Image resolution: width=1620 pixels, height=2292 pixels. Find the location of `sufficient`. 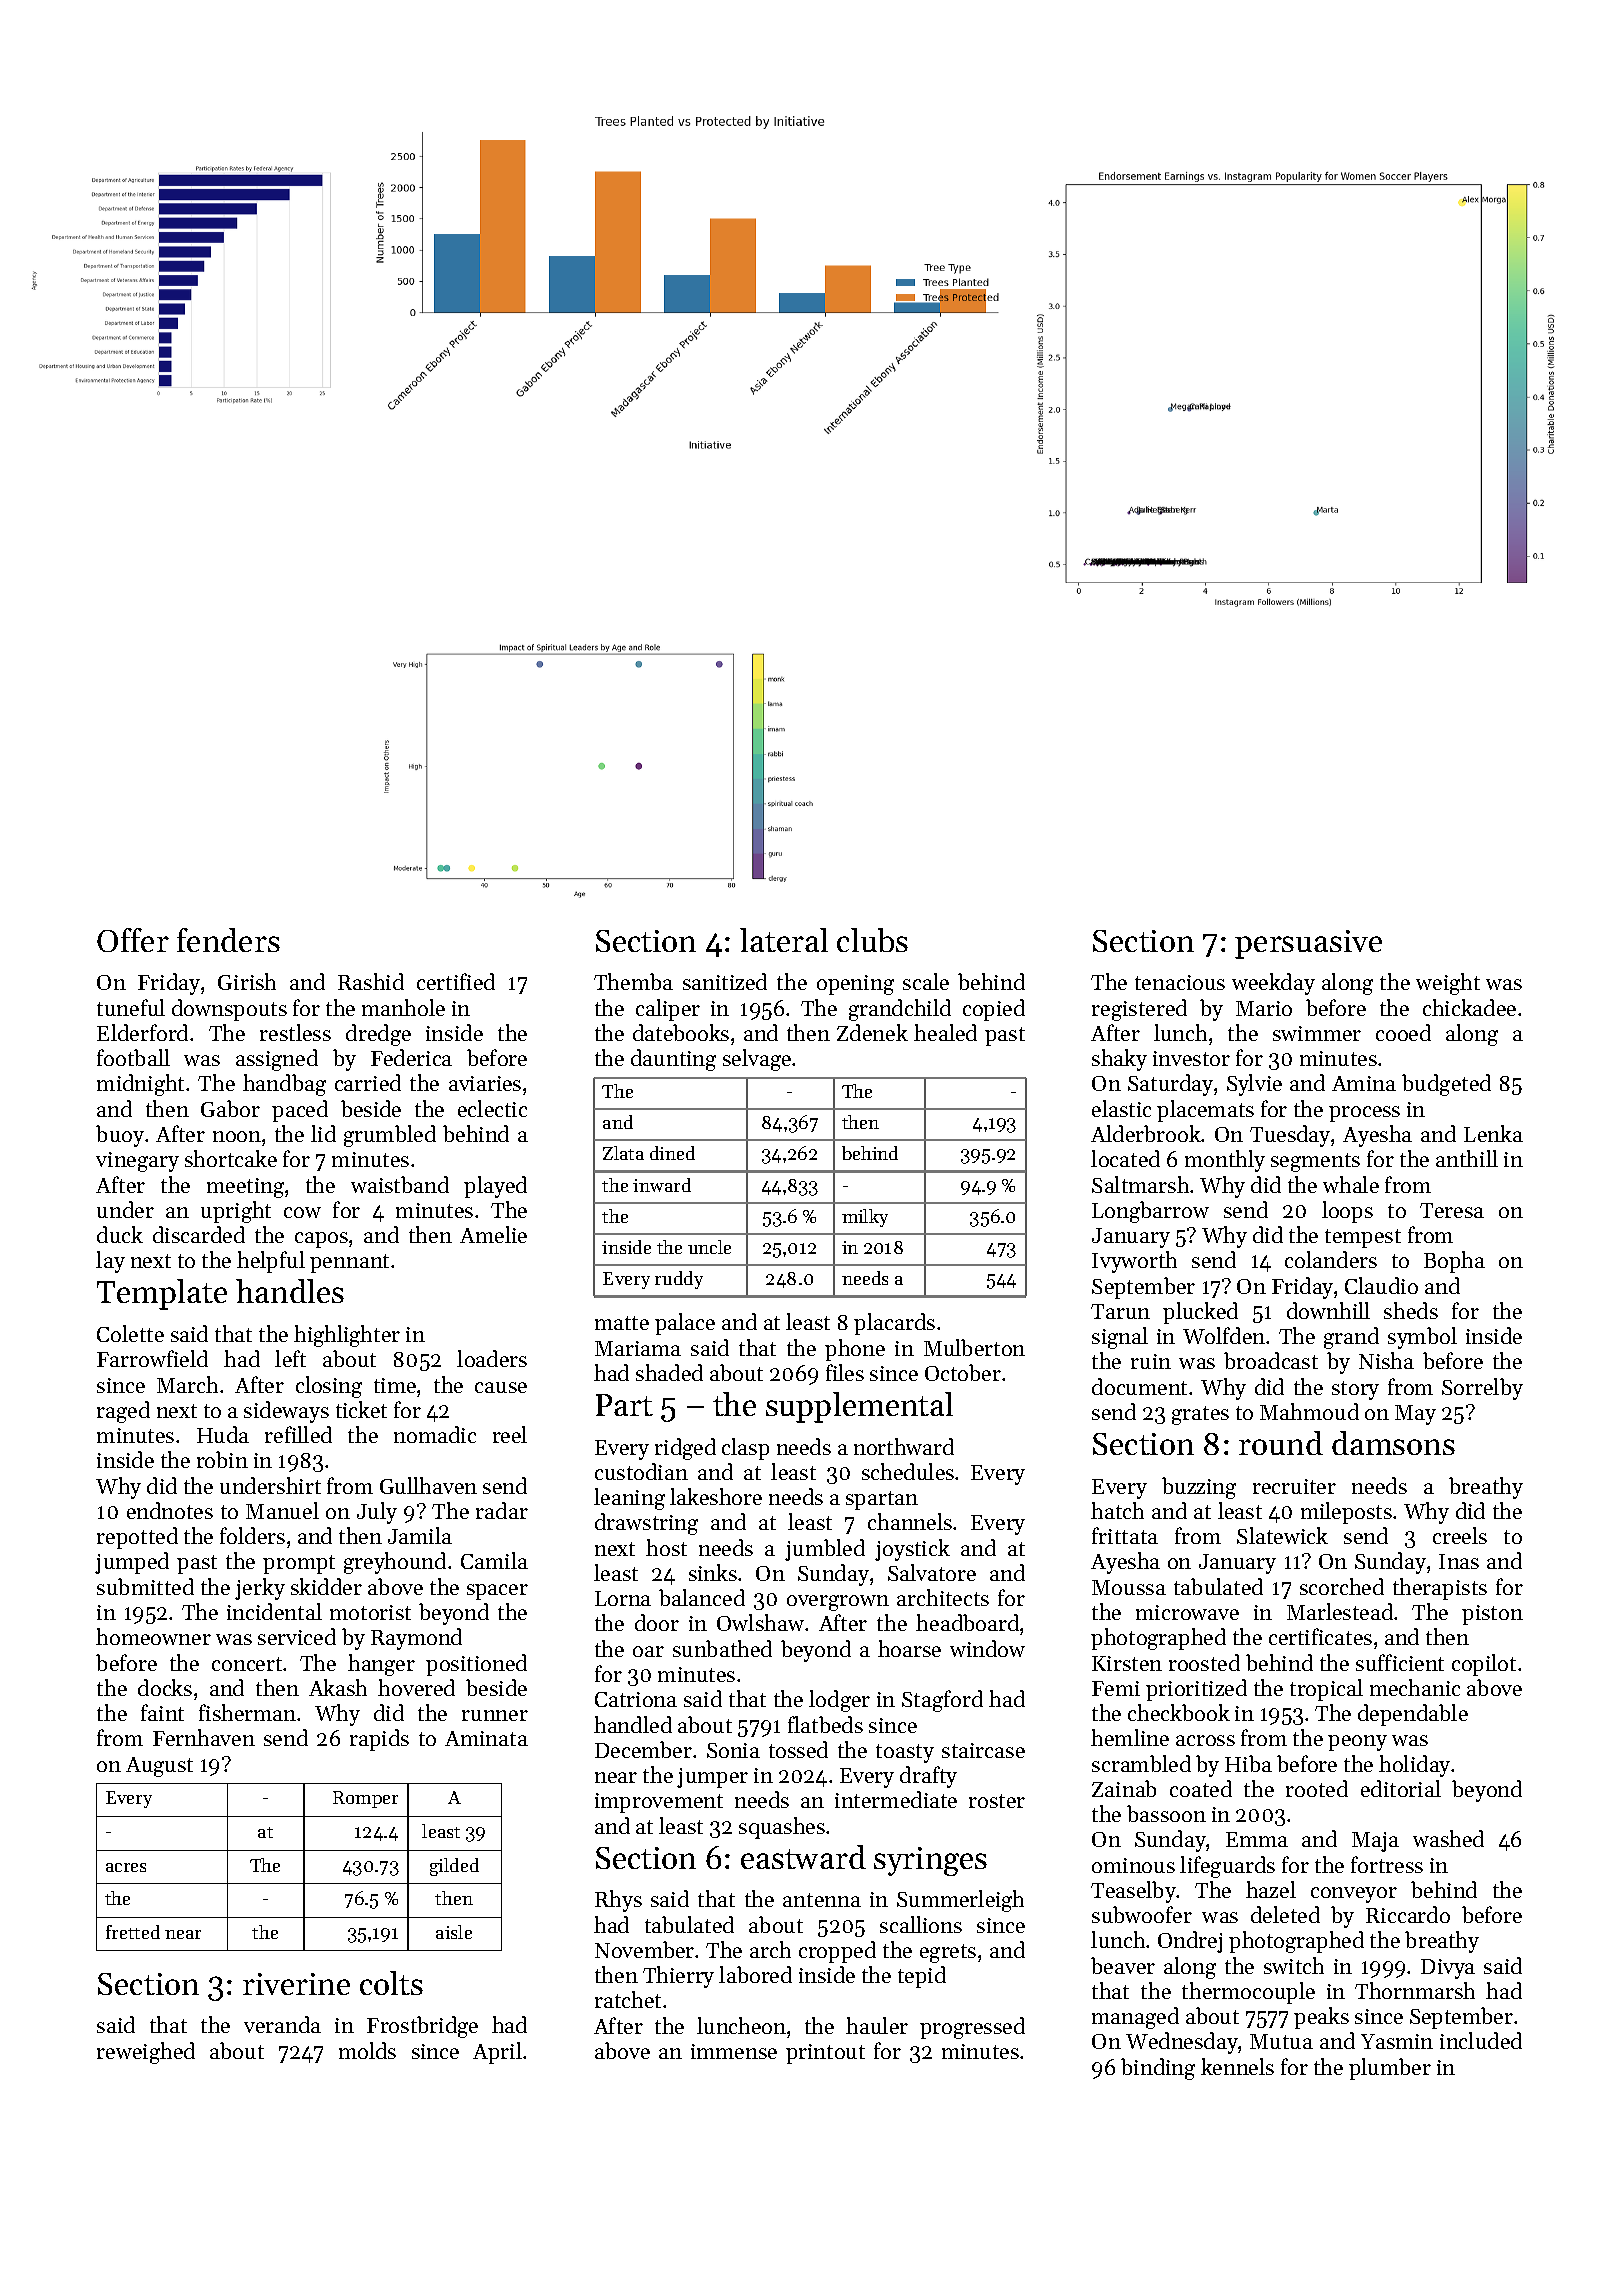

sufficient is located at coordinates (1400, 1662).
